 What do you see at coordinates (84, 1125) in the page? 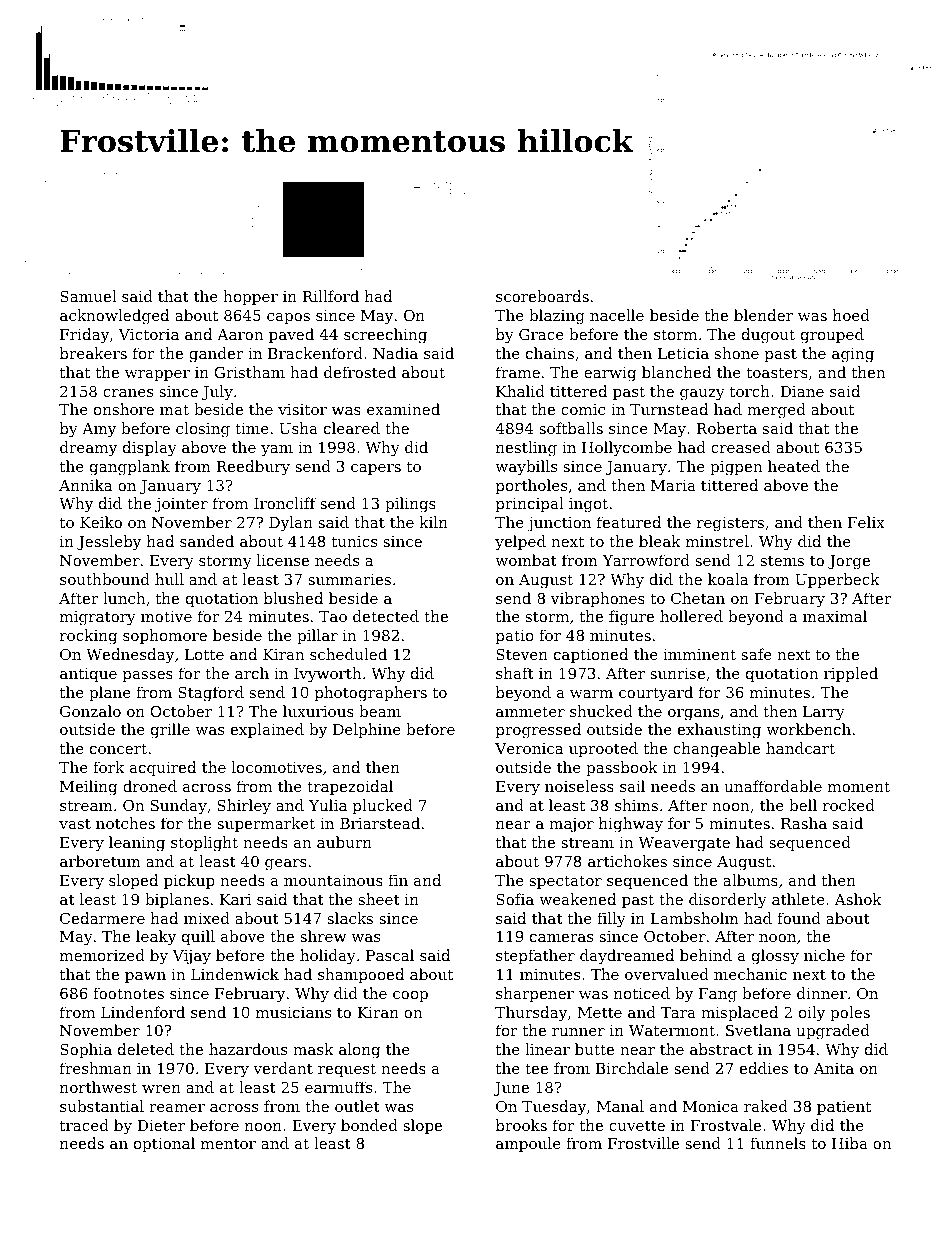
I see `traced` at bounding box center [84, 1125].
